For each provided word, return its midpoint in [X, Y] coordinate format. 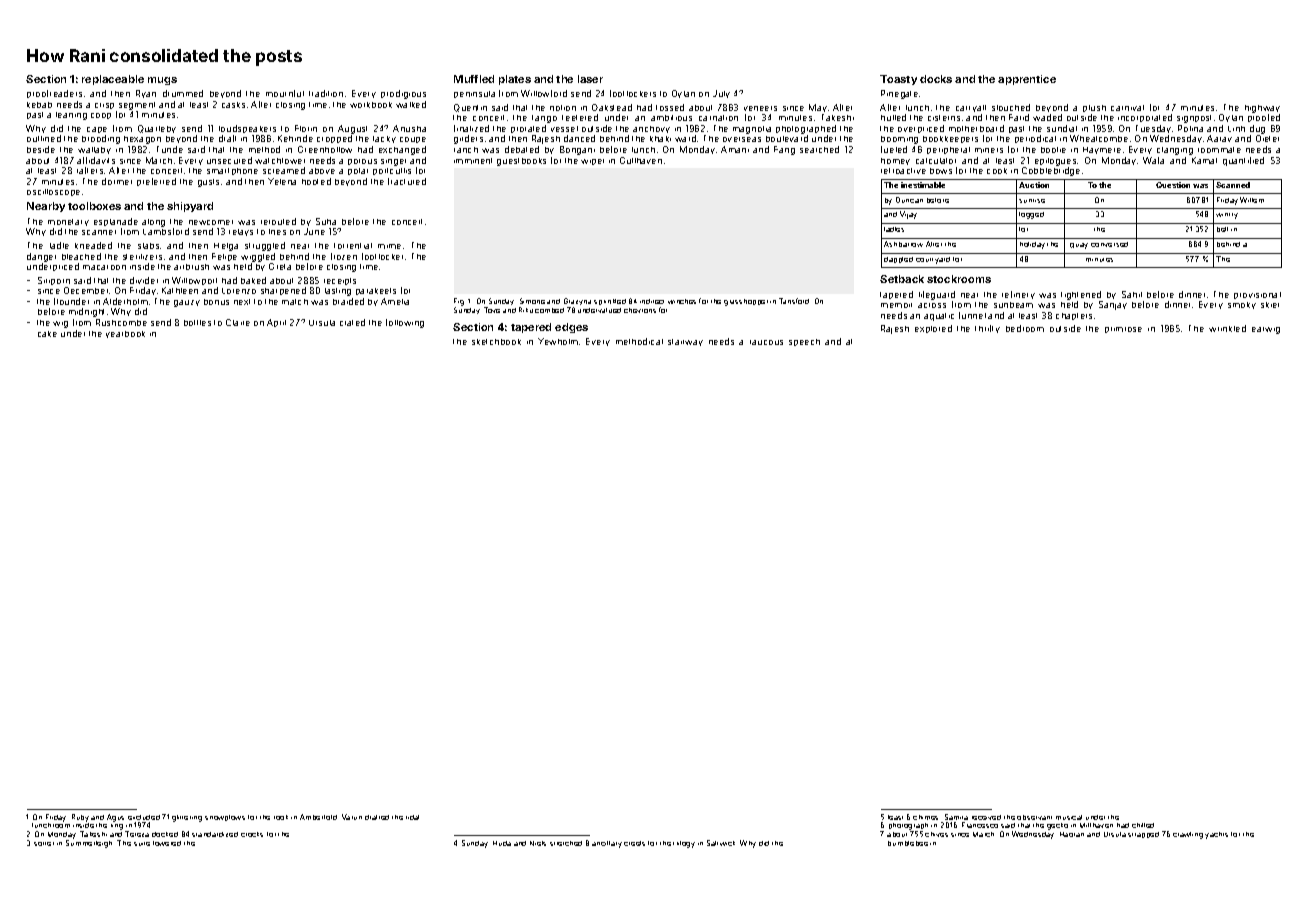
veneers [760, 108]
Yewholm [558, 341]
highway [1262, 109]
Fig [459, 302]
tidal [412, 817]
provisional [1257, 295]
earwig [1266, 330]
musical [1069, 817]
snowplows [225, 818]
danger [41, 257]
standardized [215, 834]
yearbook [125, 334]
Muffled [474, 79]
